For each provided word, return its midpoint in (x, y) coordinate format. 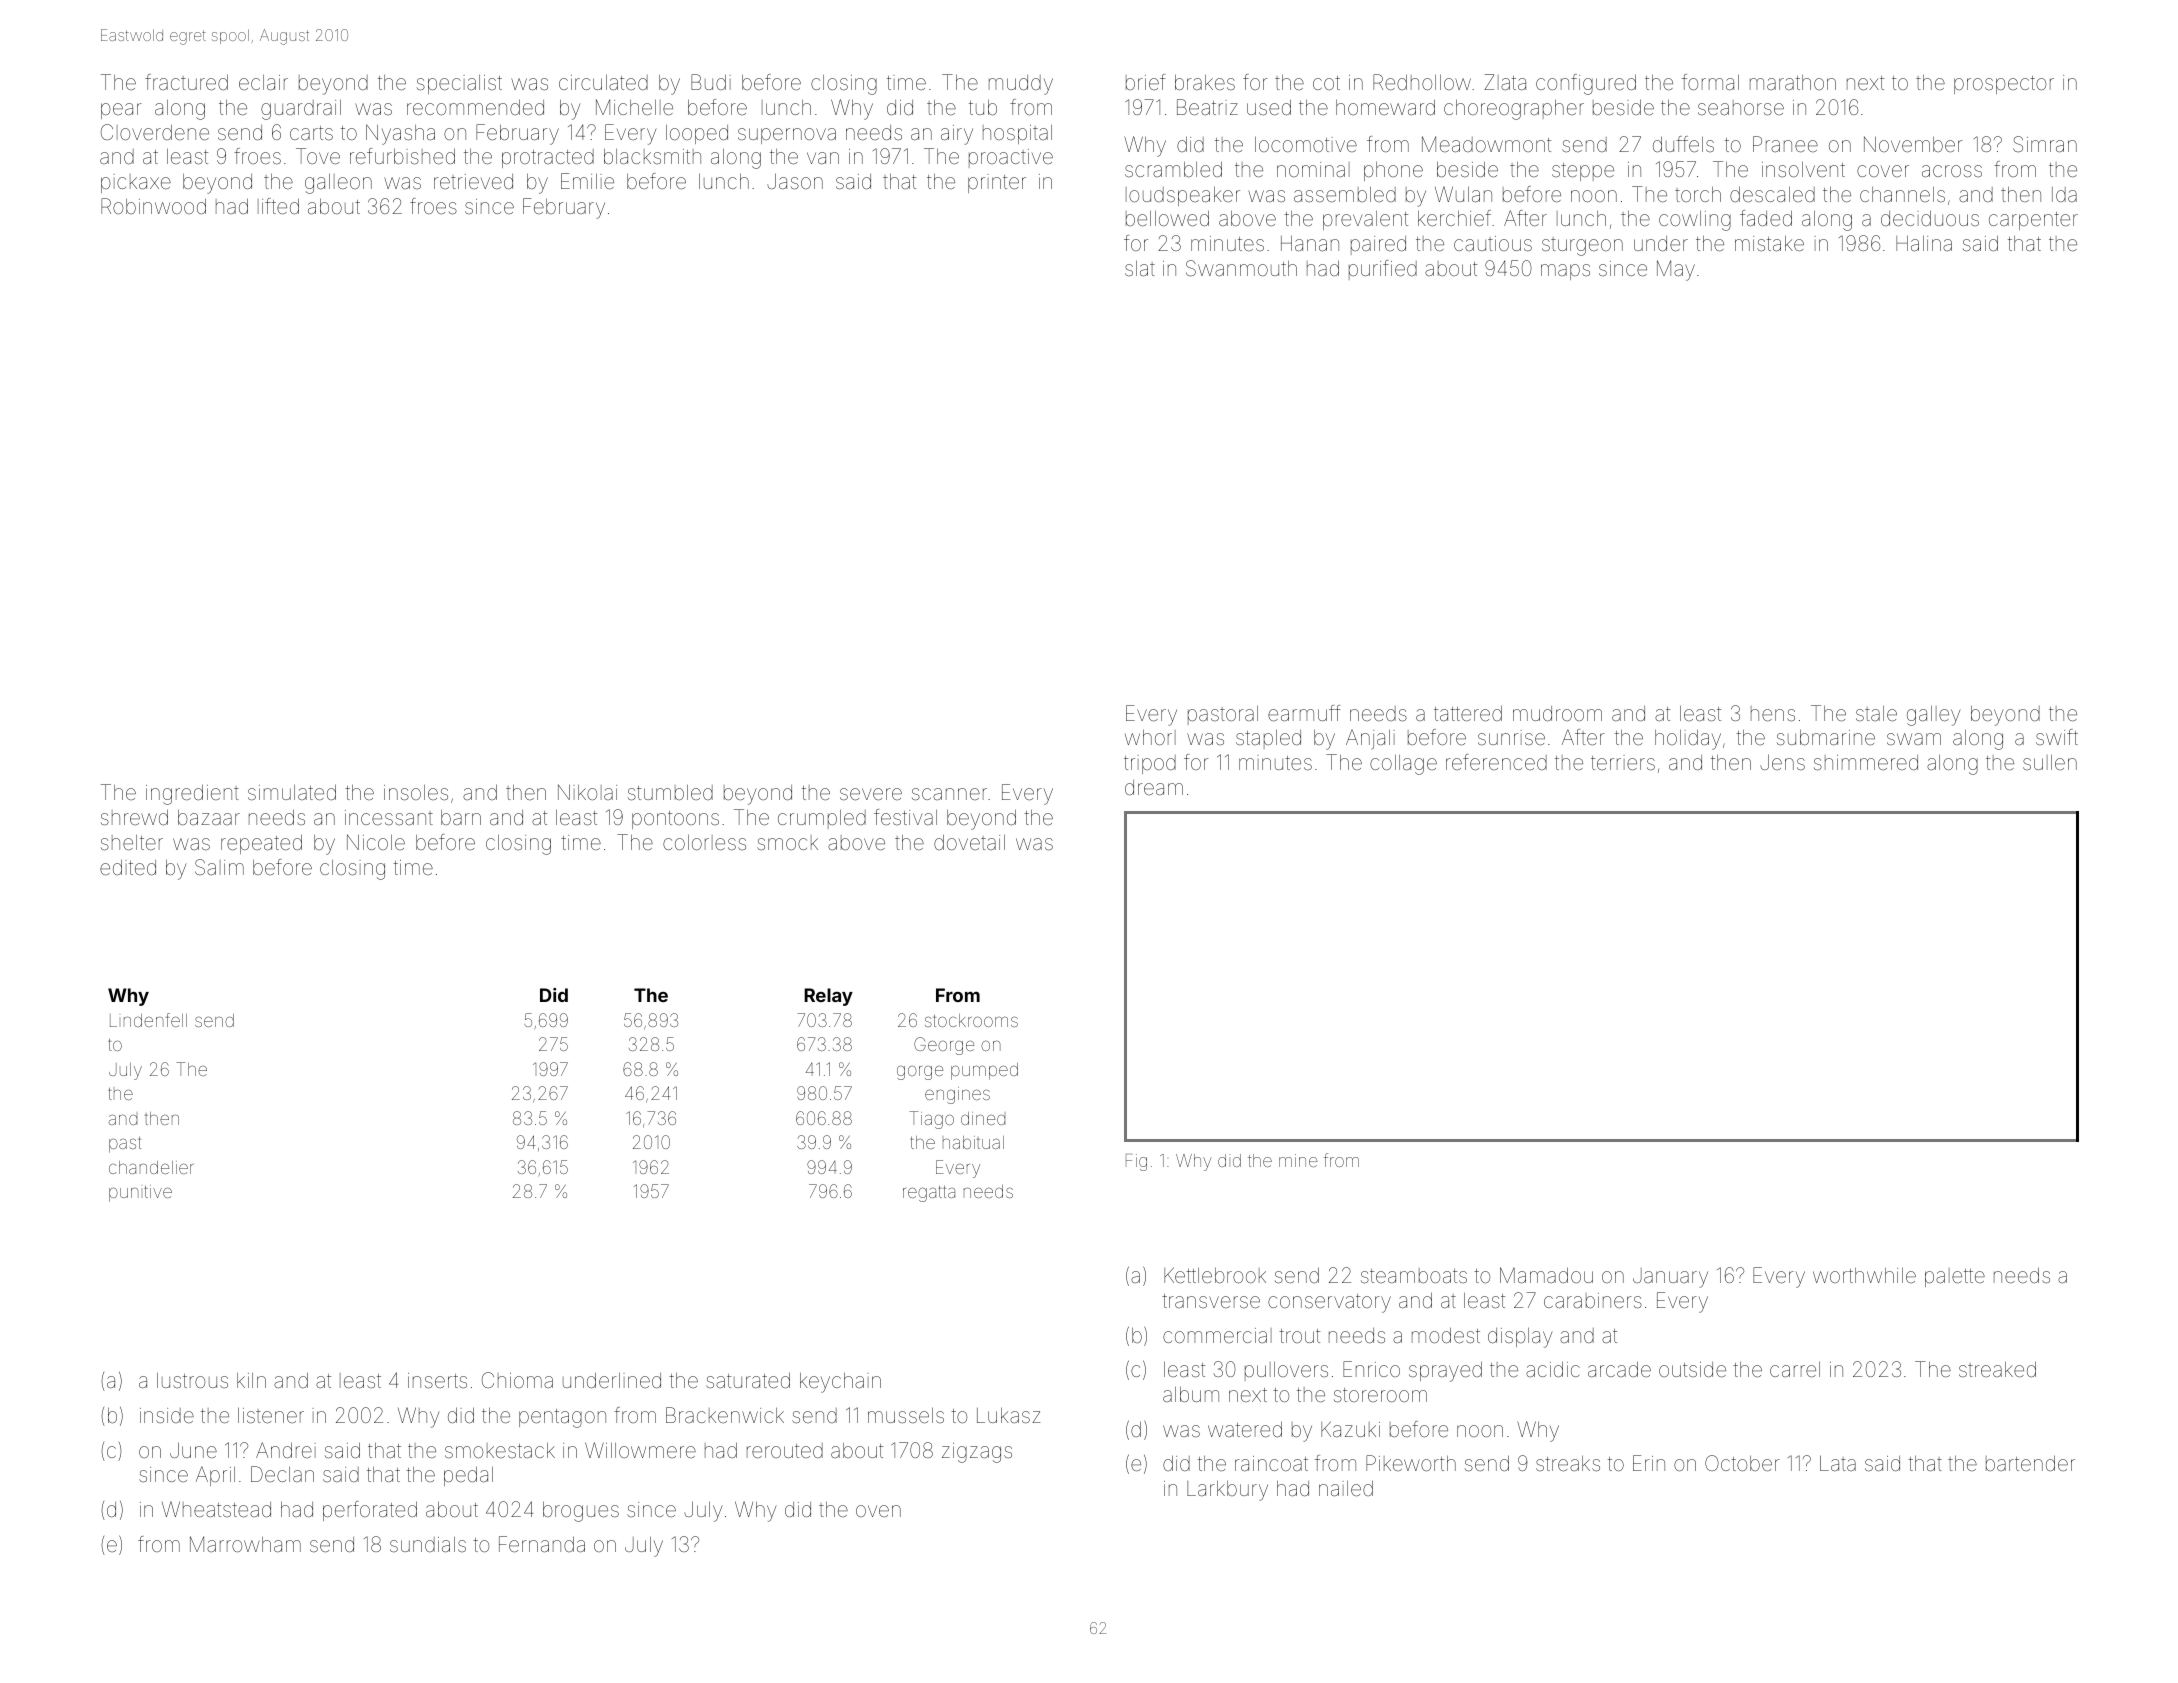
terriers (1623, 762)
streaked (1997, 1369)
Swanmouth (1241, 268)
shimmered (1866, 762)
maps (1565, 272)
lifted (278, 206)
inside (167, 1415)
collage (1403, 765)
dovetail (969, 842)
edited (128, 867)
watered (1245, 1429)
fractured (186, 82)
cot (1326, 83)
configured (1586, 84)
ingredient (192, 794)
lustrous (192, 1380)
